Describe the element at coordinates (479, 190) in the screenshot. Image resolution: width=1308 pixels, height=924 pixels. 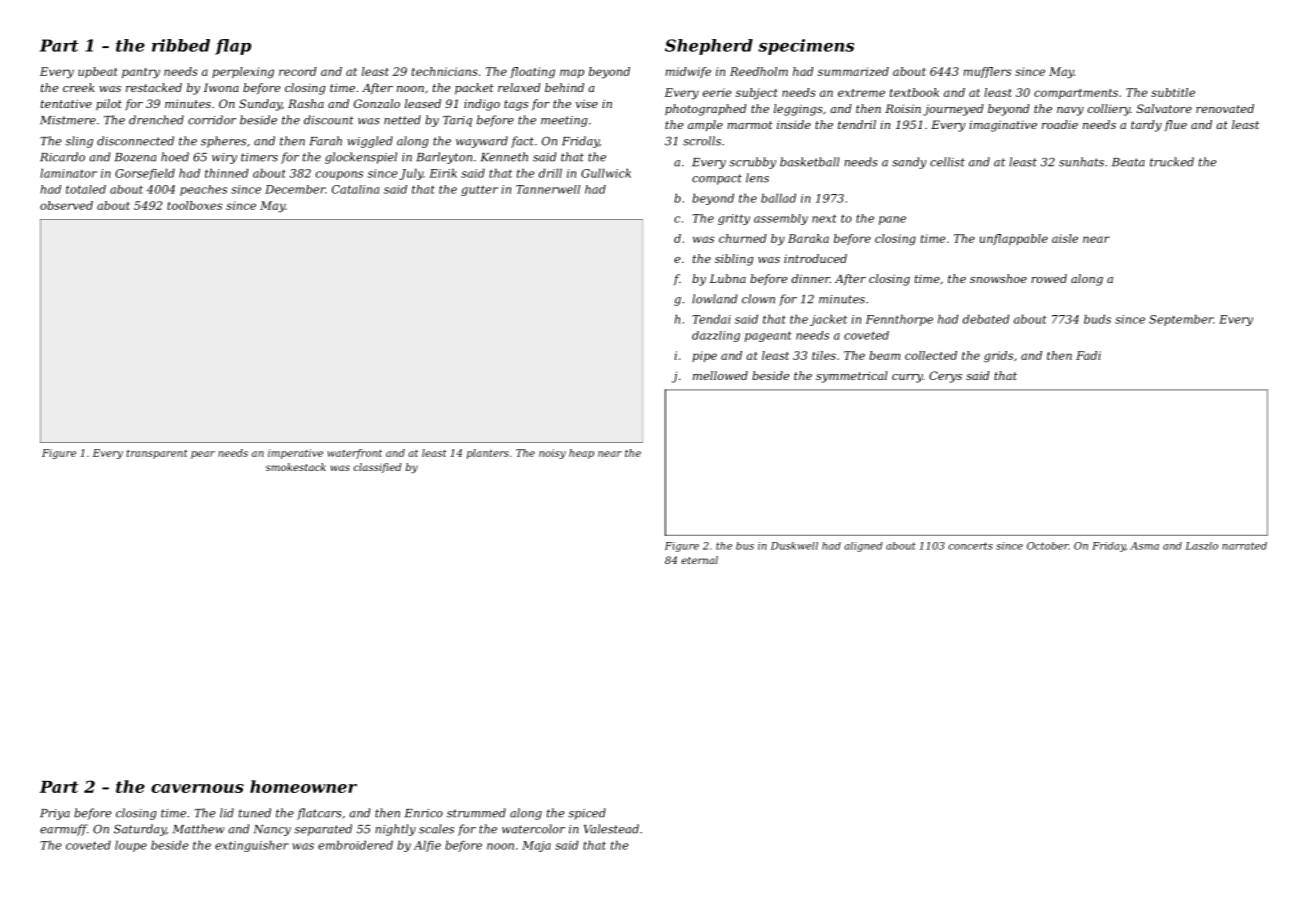
I see `gutter` at that location.
